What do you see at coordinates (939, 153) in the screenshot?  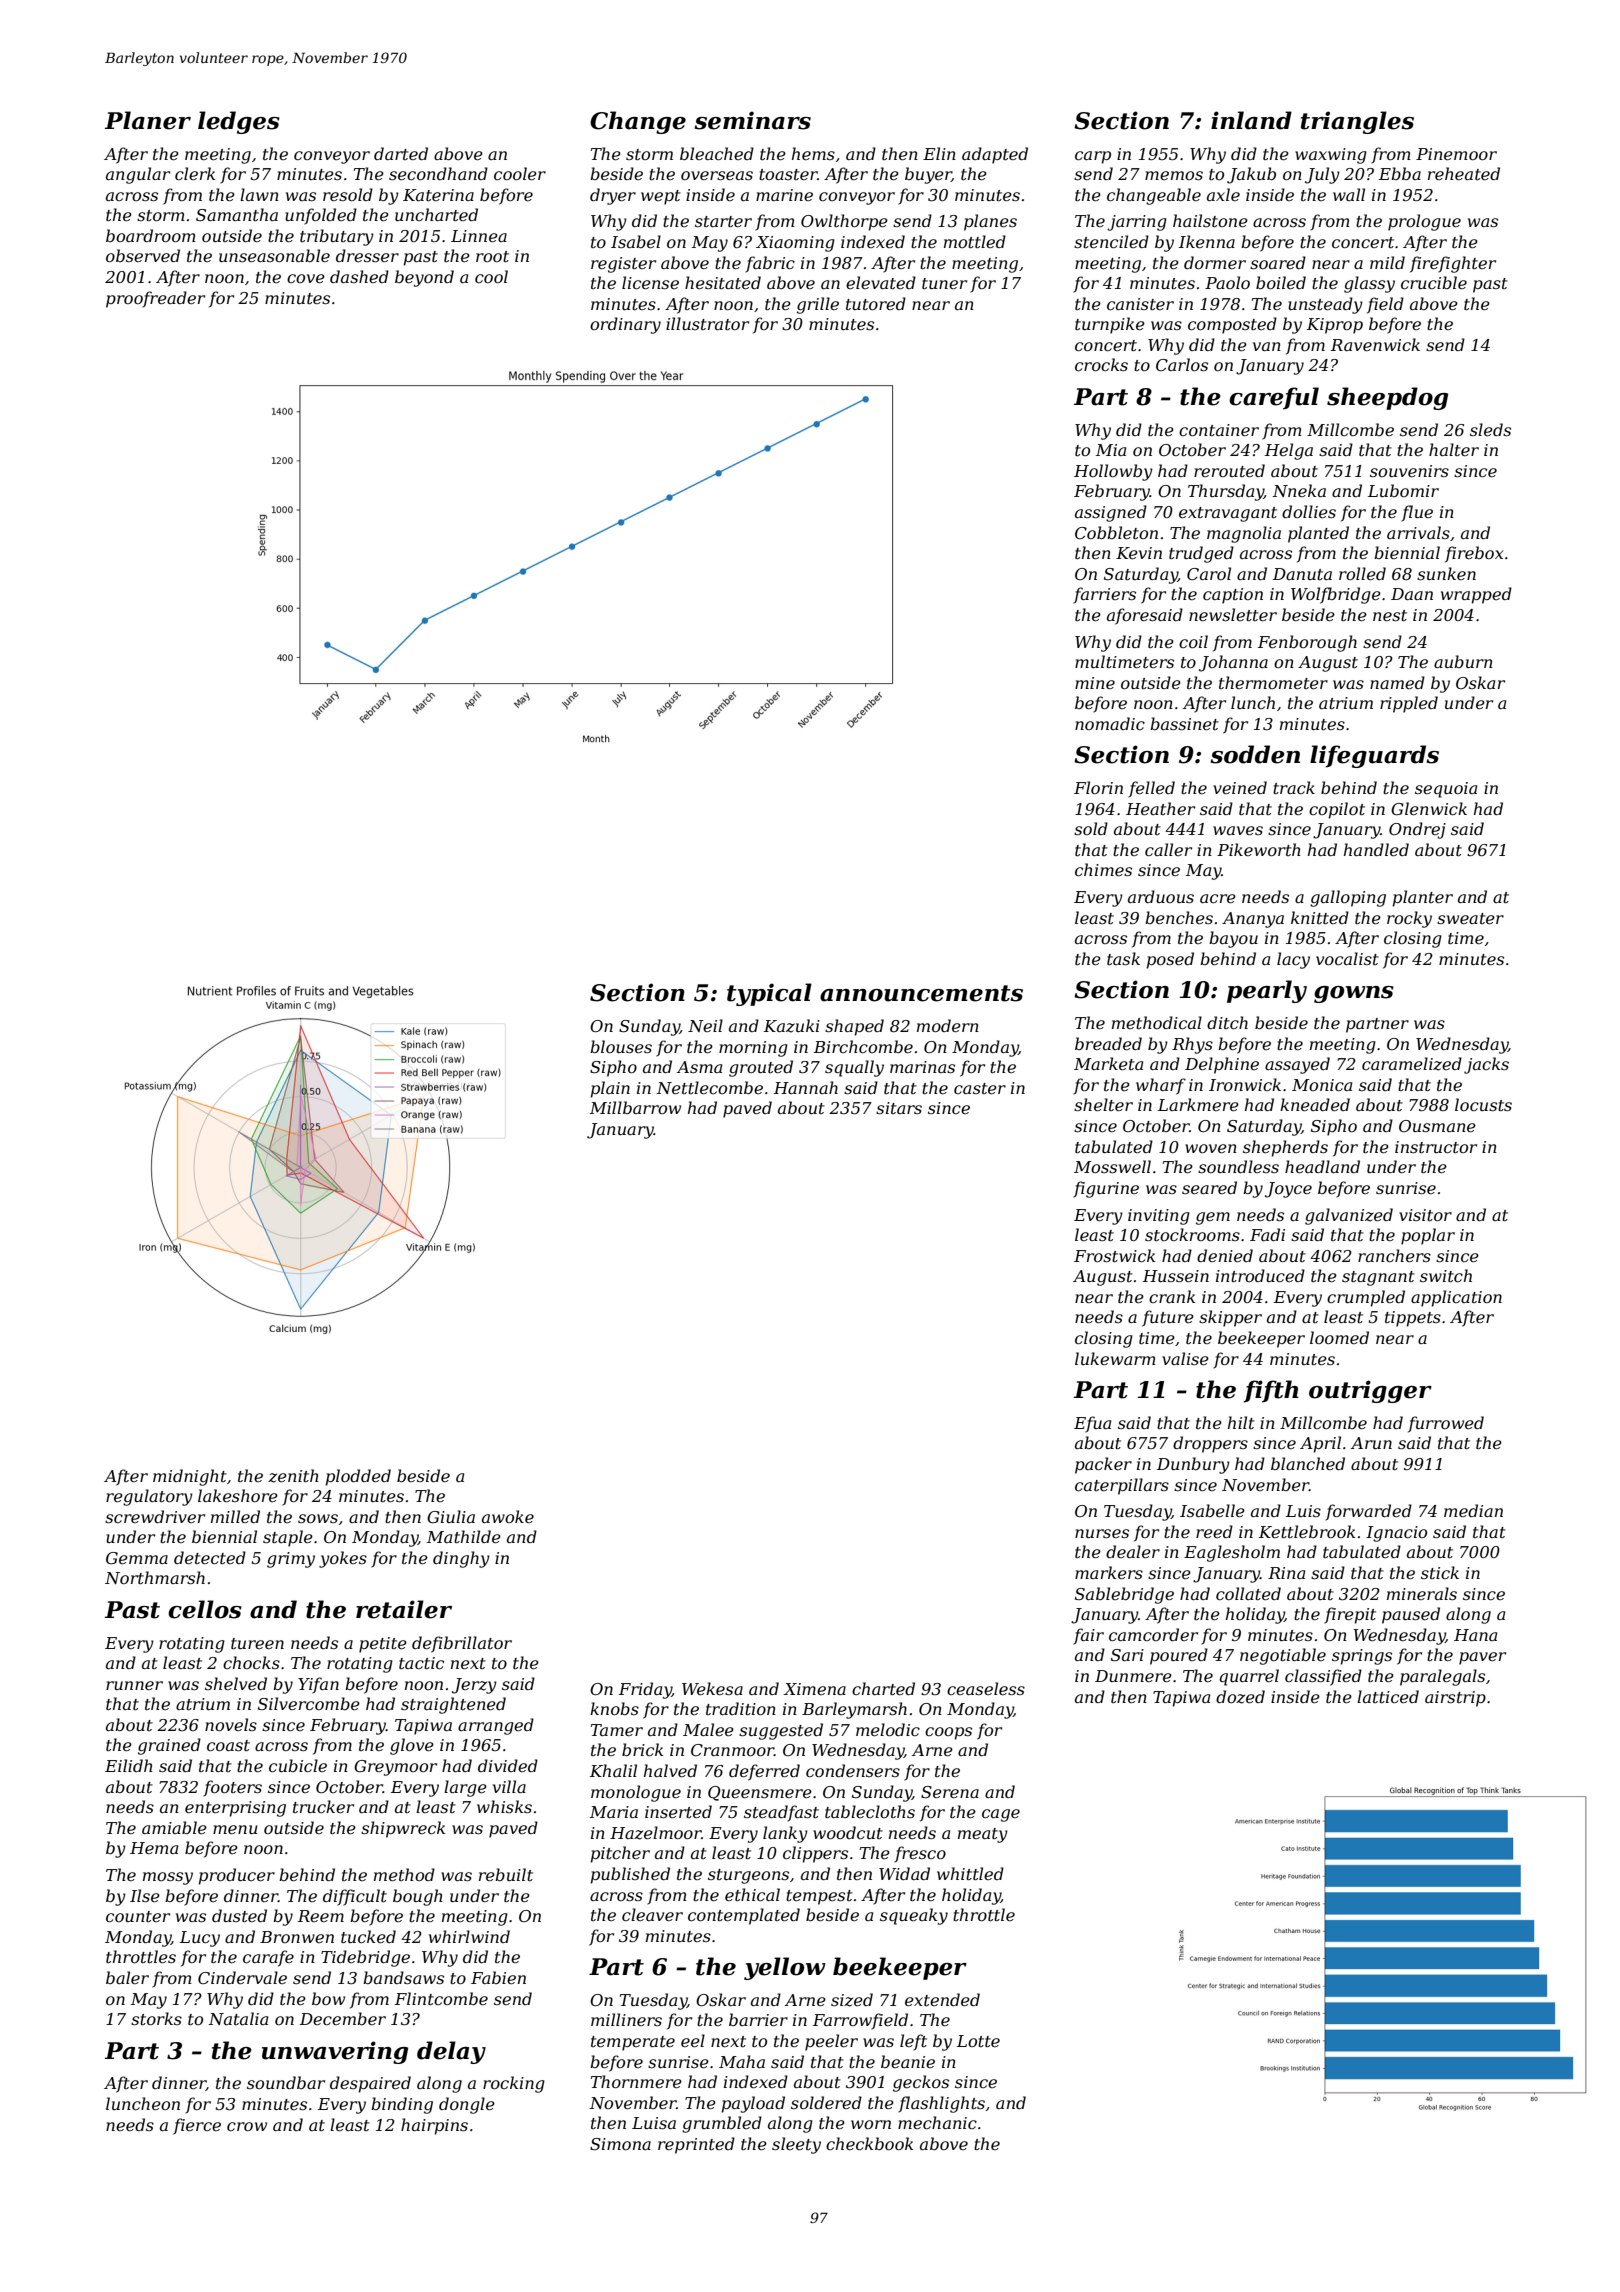 I see `Elin` at bounding box center [939, 153].
